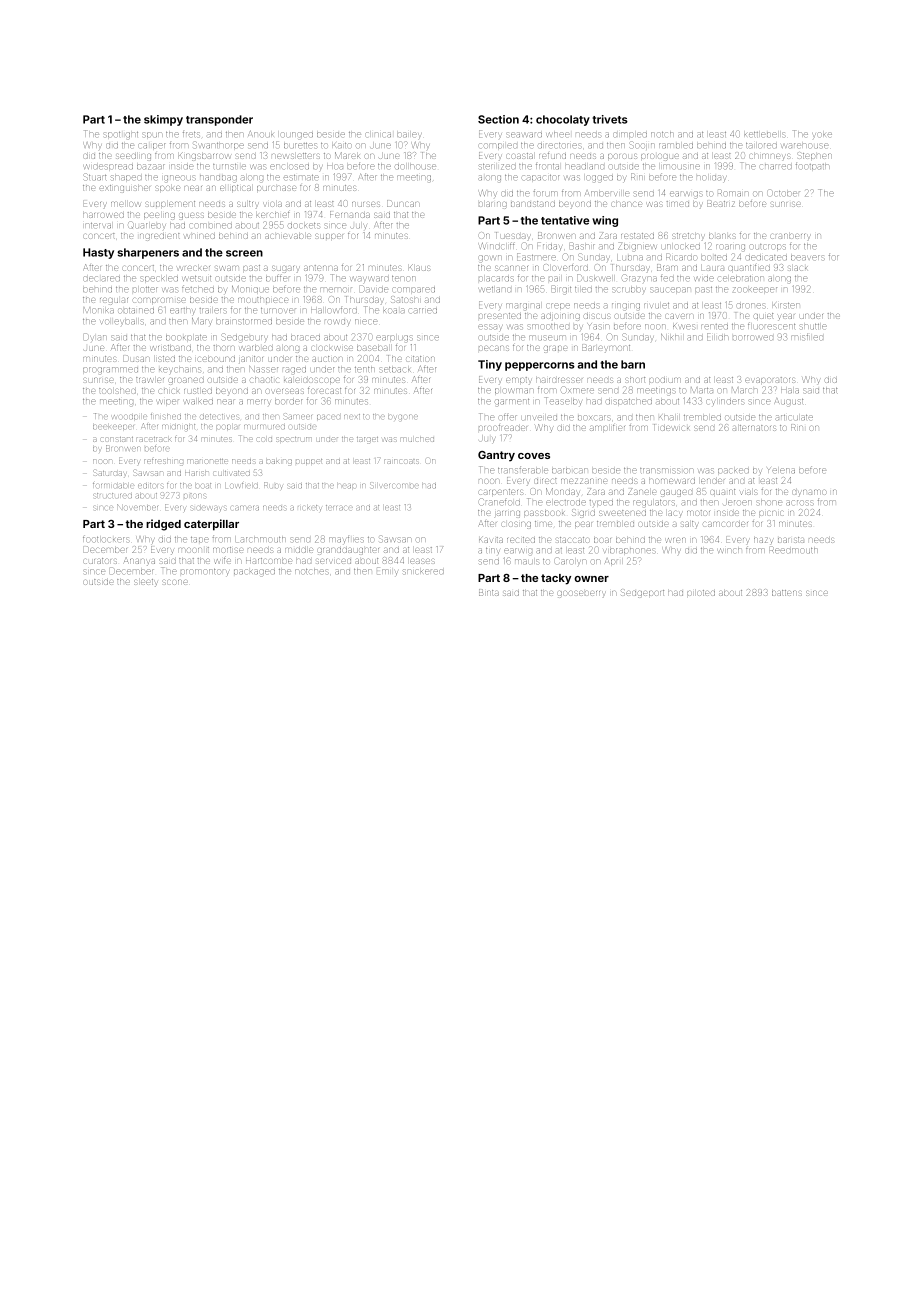 This image has width=924, height=1308. What do you see at coordinates (337, 322) in the image?
I see `rowdy` at bounding box center [337, 322].
